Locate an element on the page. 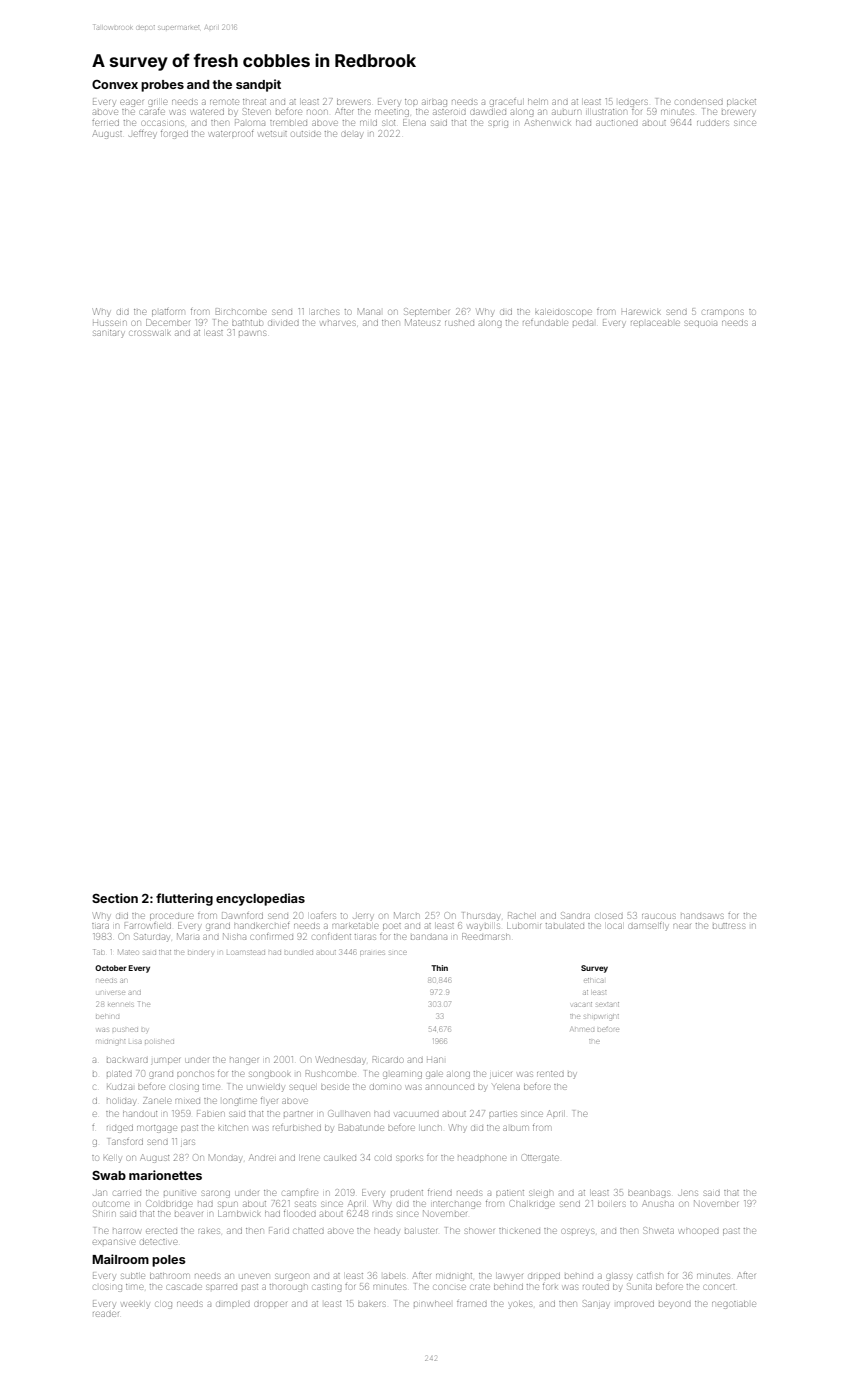 This image has height=1400, width=849. placket is located at coordinates (741, 102).
